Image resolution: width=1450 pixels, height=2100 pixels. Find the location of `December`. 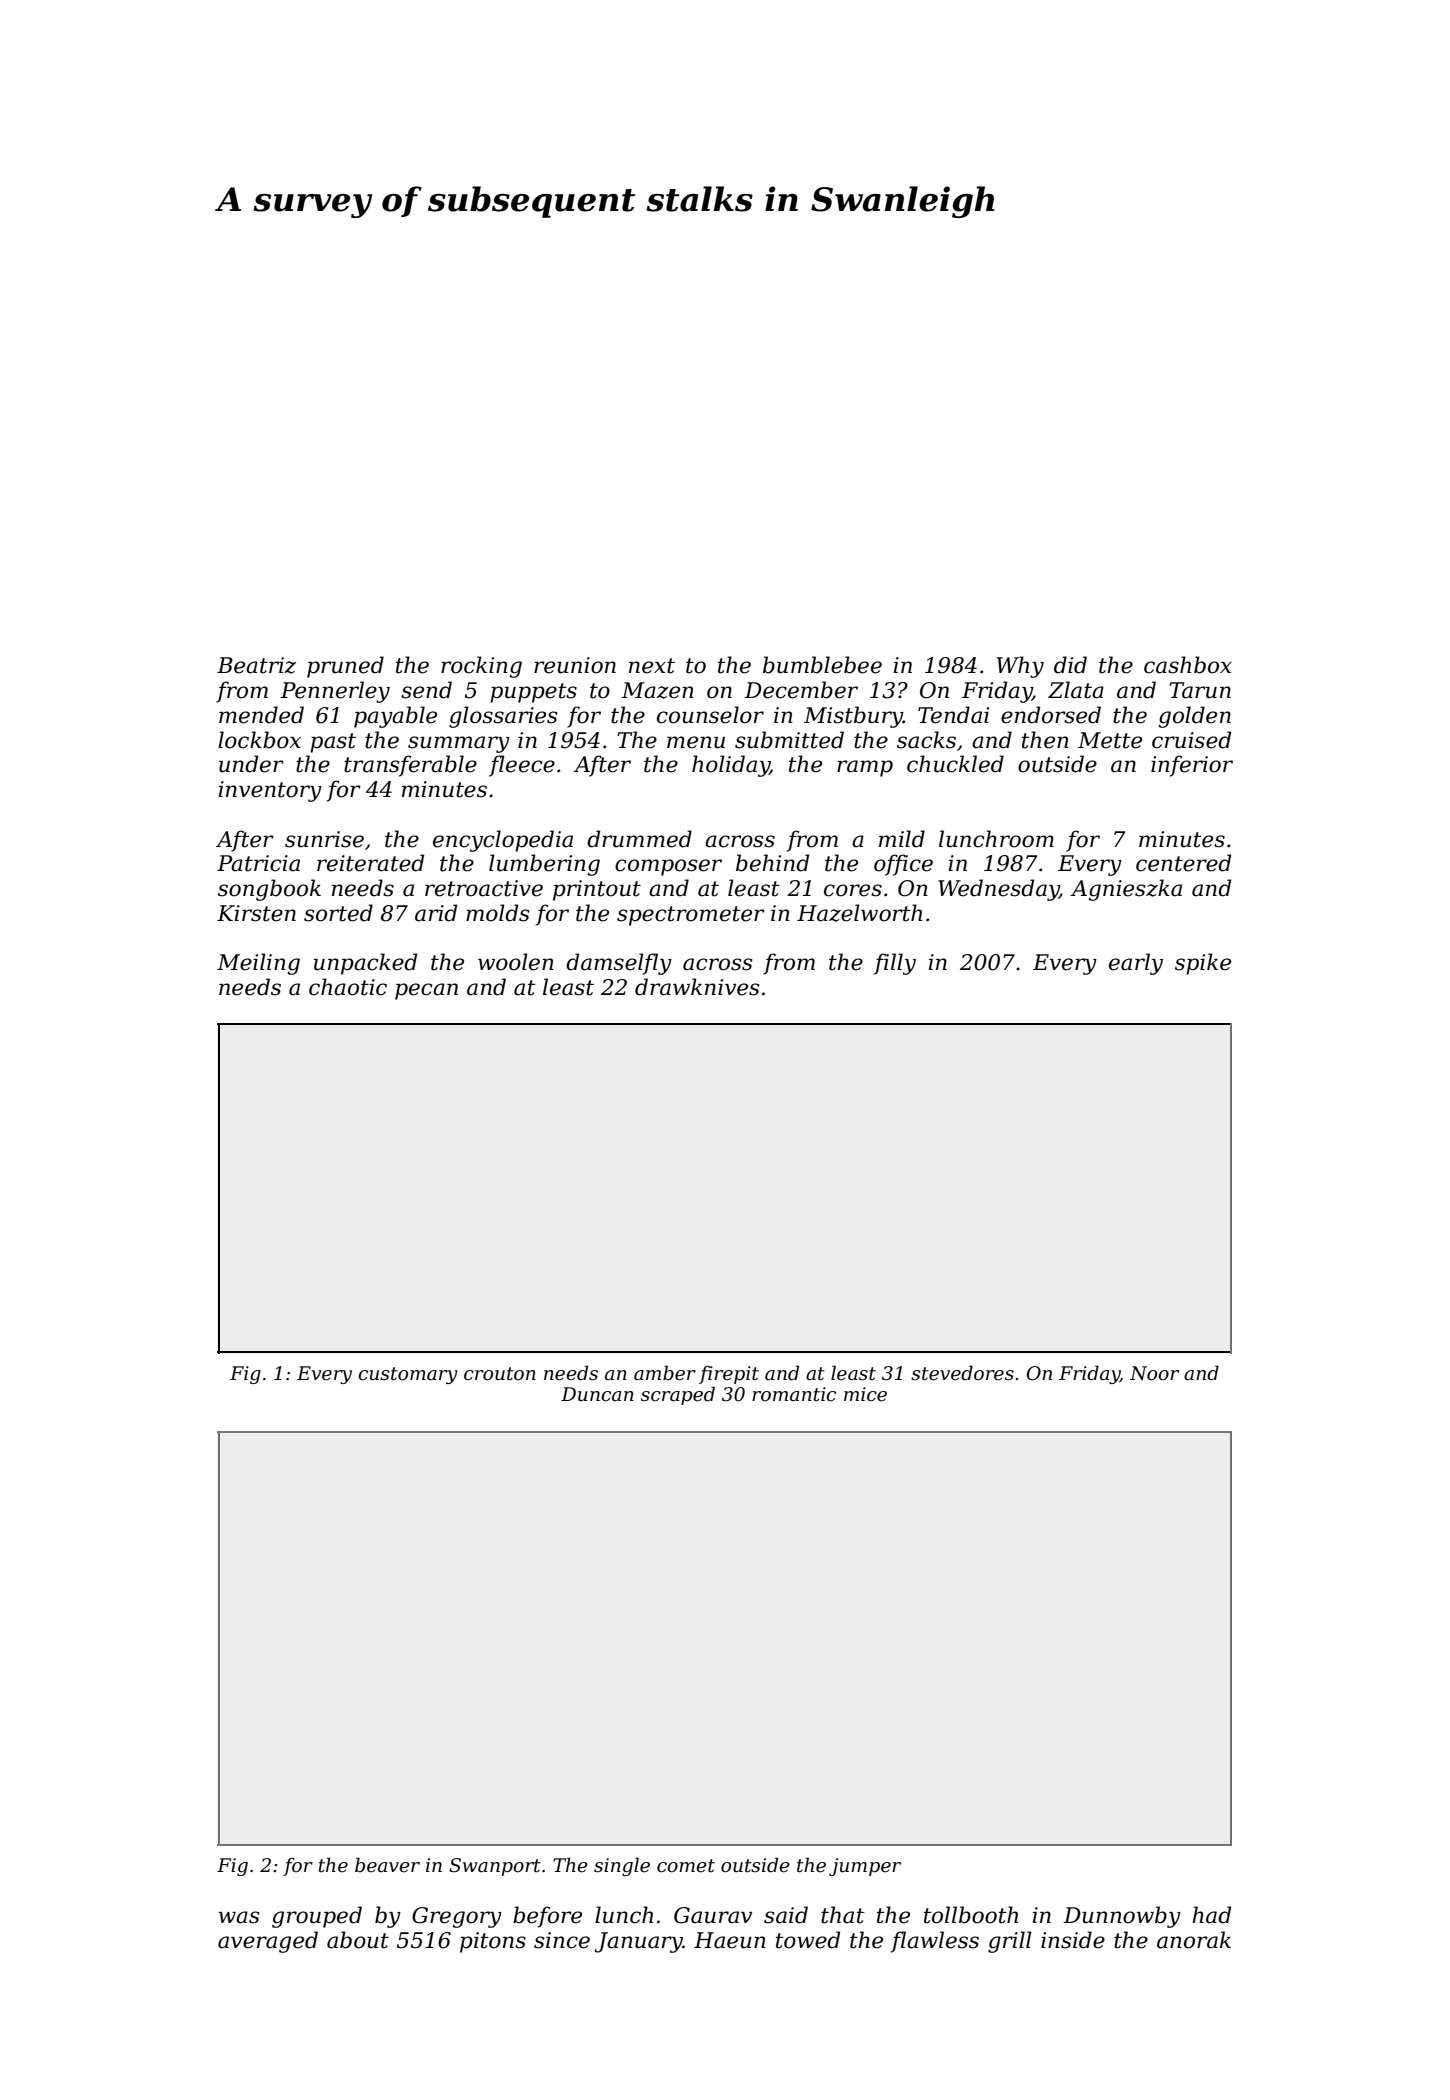

December is located at coordinates (801, 690).
